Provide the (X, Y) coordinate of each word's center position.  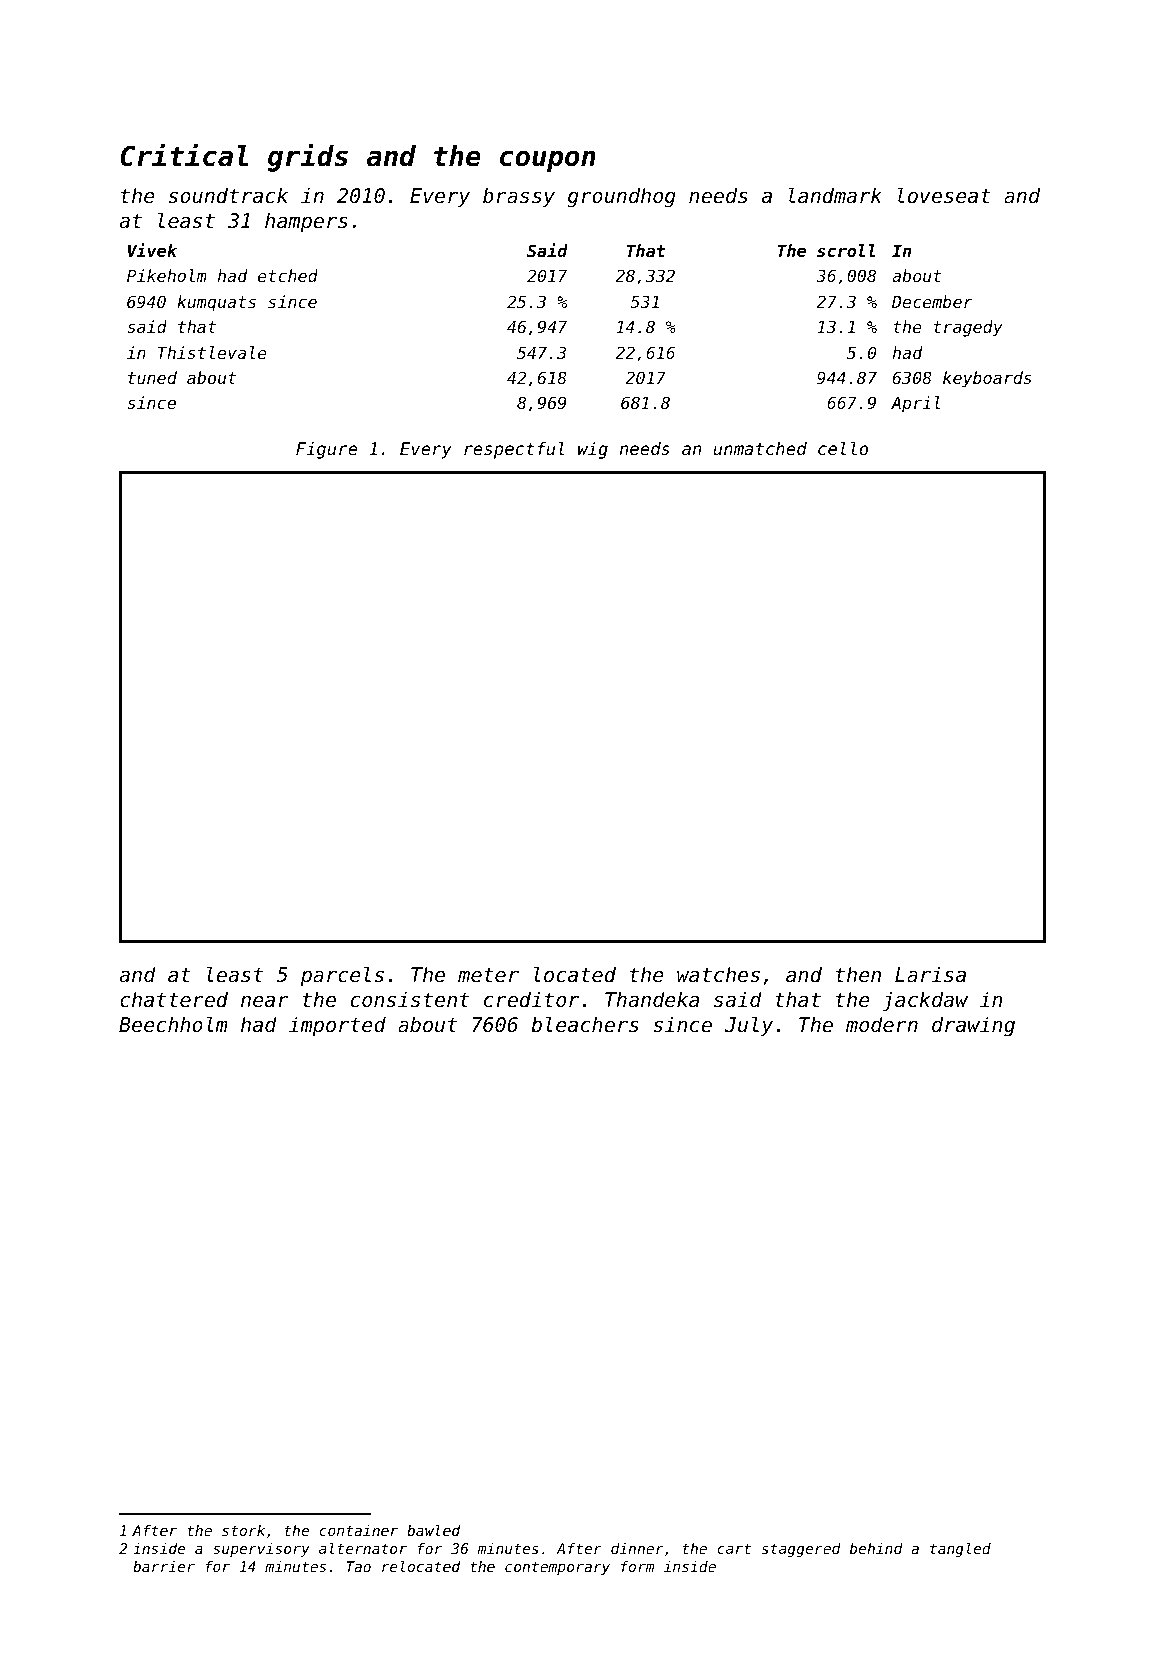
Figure (326, 450)
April (915, 404)
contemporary (557, 1568)
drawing (973, 1026)
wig (593, 450)
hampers (306, 222)
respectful (514, 450)
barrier (164, 1566)
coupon (548, 161)
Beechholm (173, 1024)
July (749, 1026)
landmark (835, 195)
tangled (960, 1549)
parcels (342, 976)
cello (843, 448)
